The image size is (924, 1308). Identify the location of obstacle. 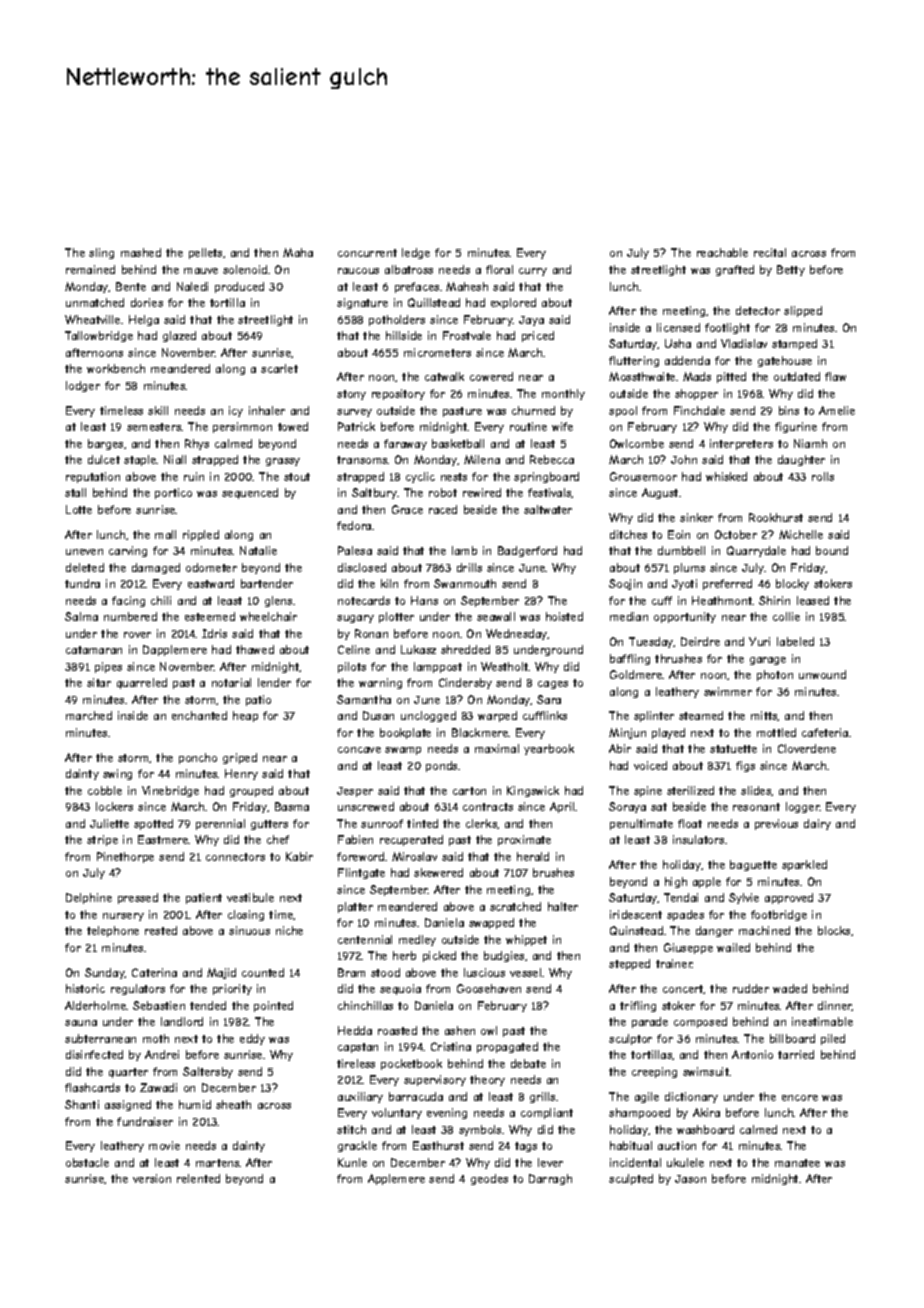
(87, 1162).
